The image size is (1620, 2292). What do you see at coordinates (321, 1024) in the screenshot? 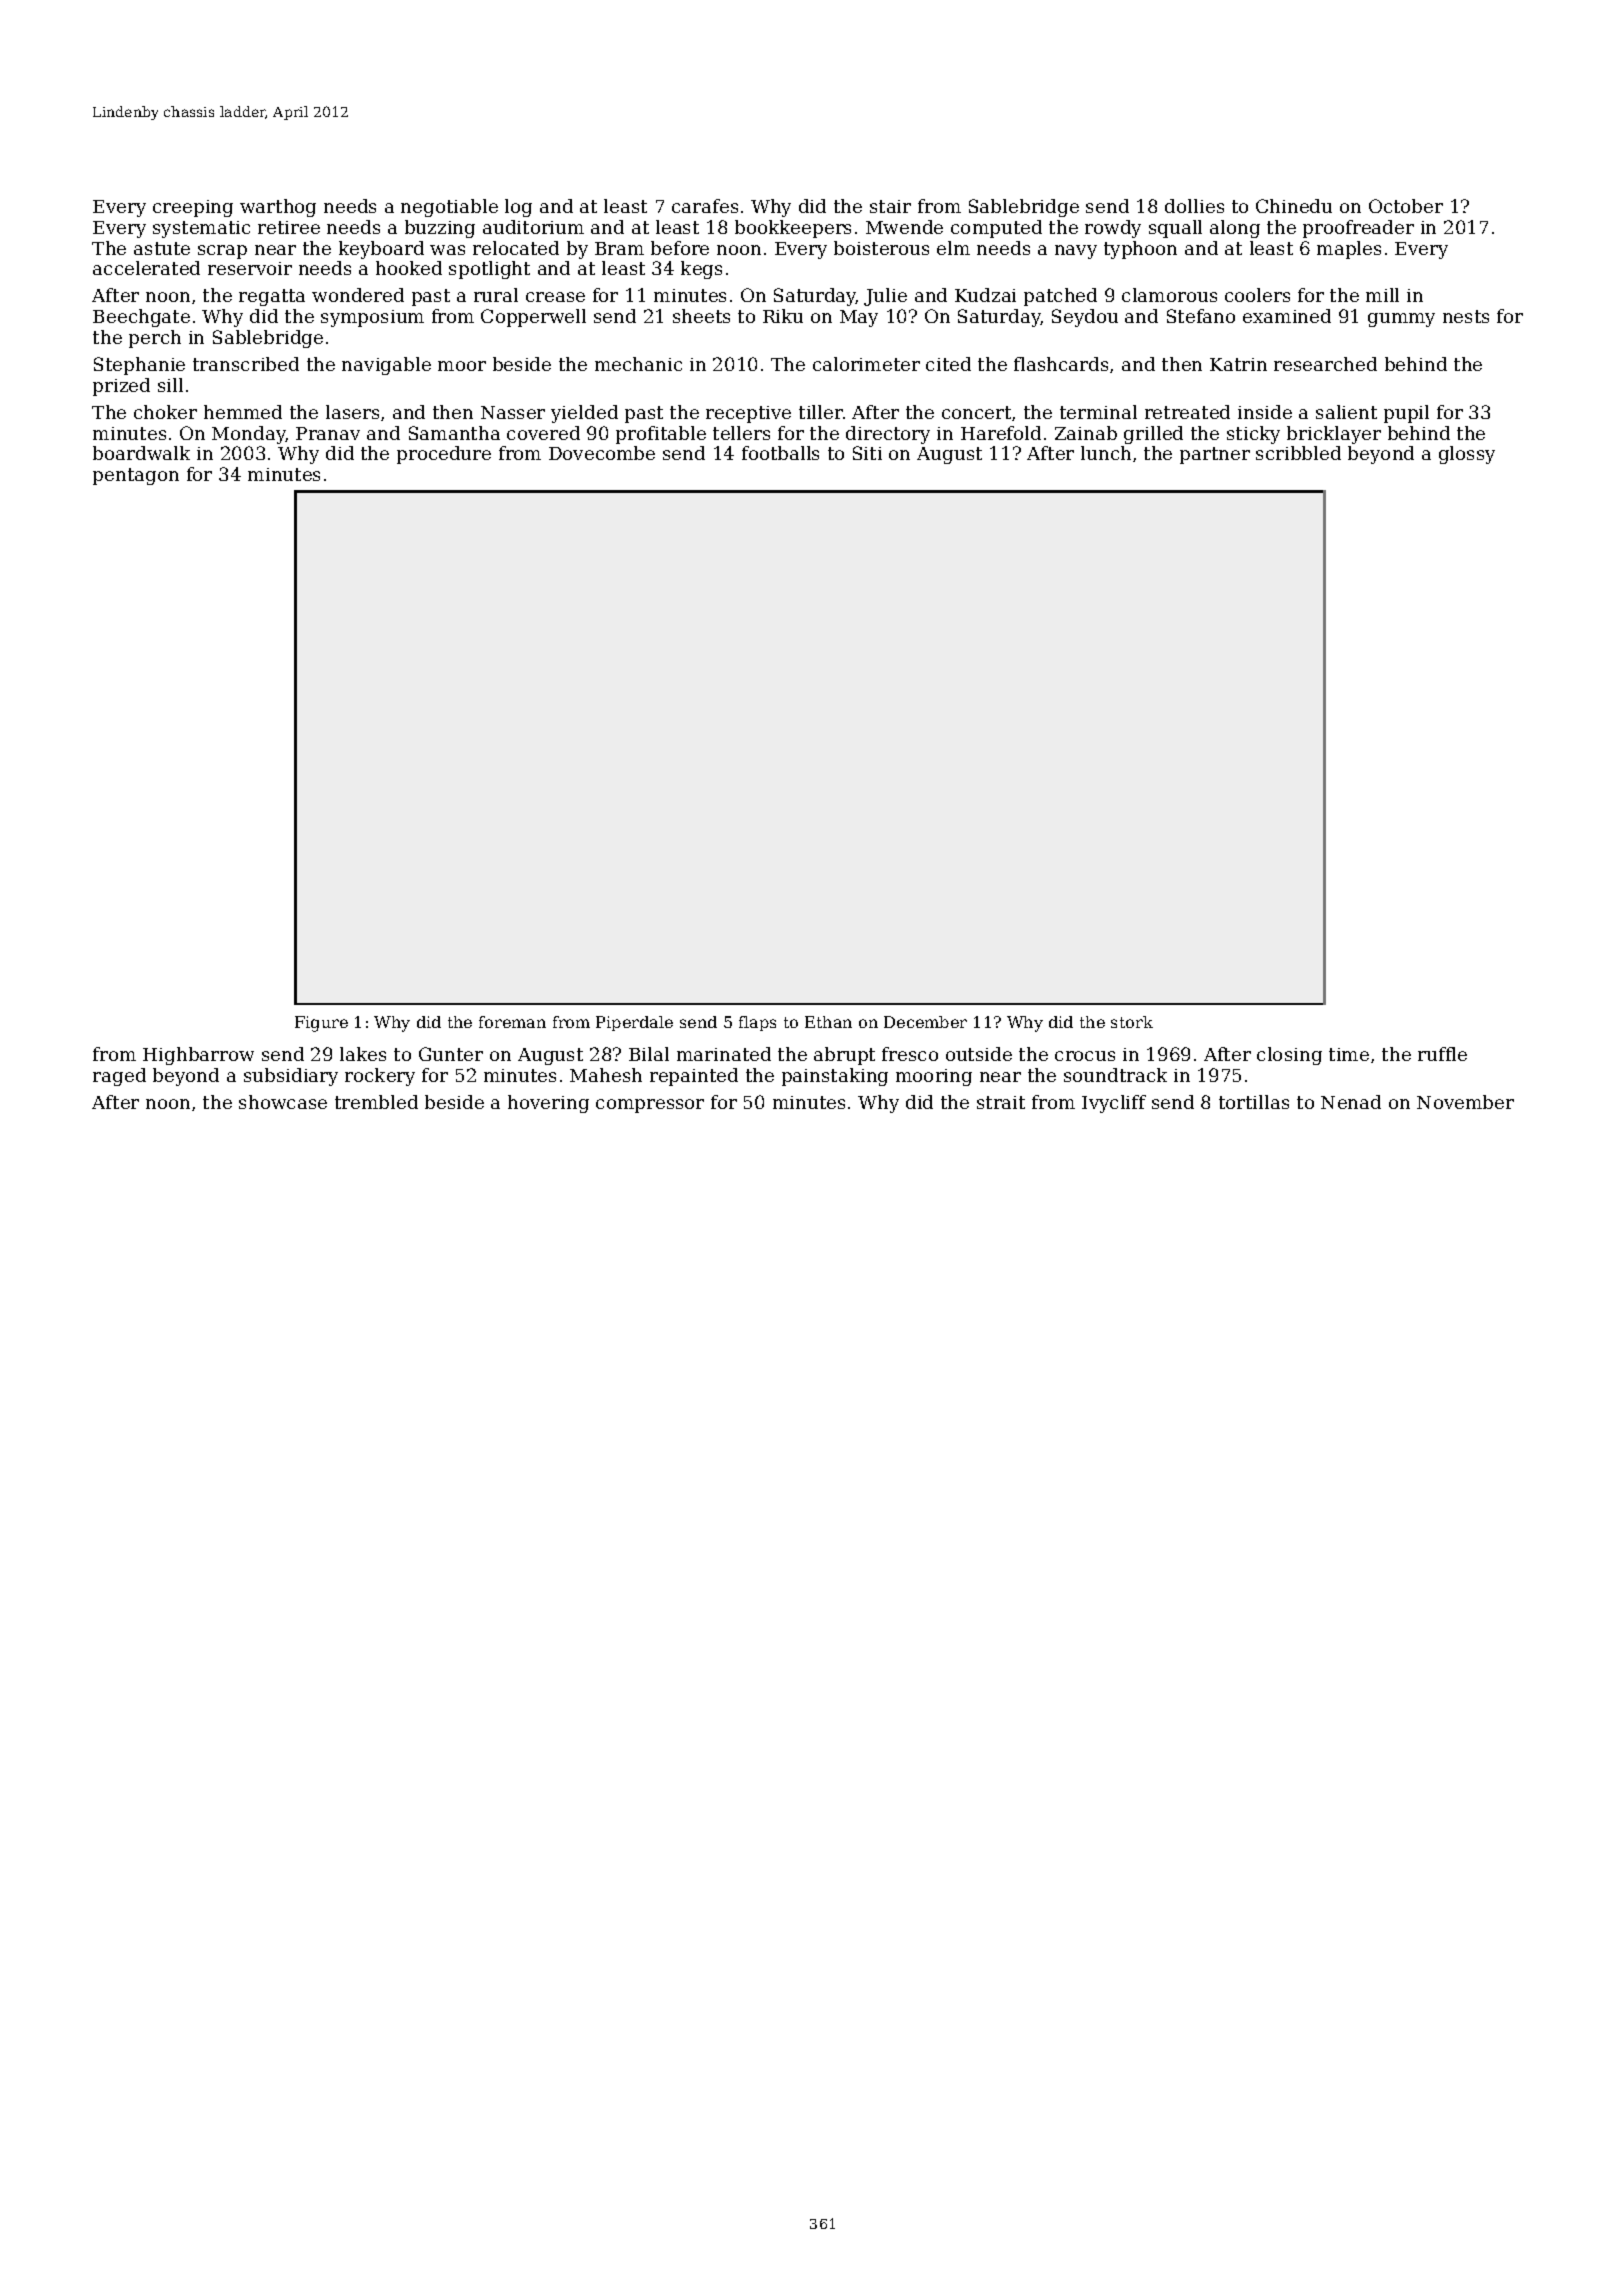
I see `Figure` at bounding box center [321, 1024].
